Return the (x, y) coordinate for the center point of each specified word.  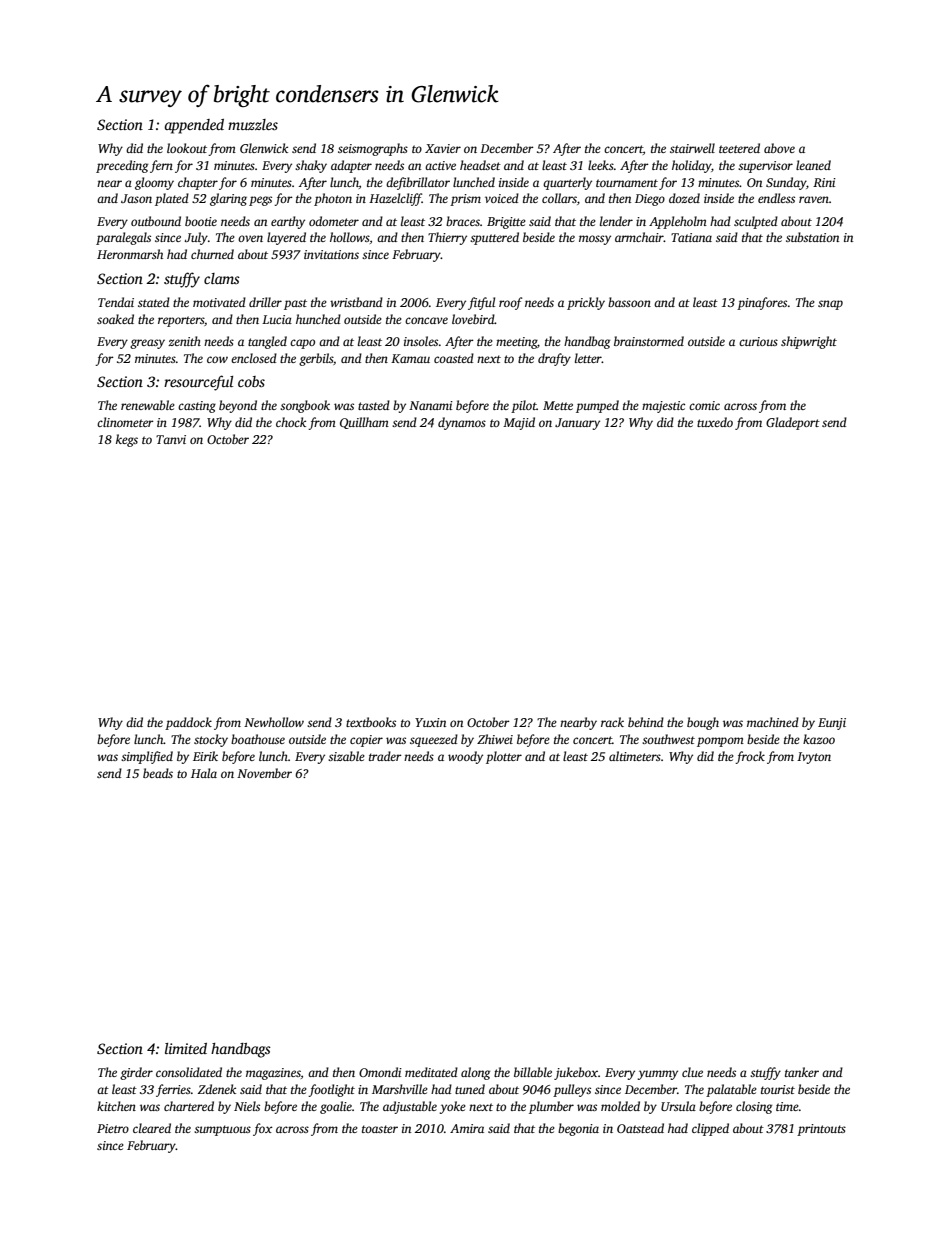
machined (773, 722)
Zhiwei (495, 739)
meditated (431, 1072)
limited (186, 1048)
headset (480, 165)
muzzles (253, 124)
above (779, 148)
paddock (188, 723)
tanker (802, 1072)
